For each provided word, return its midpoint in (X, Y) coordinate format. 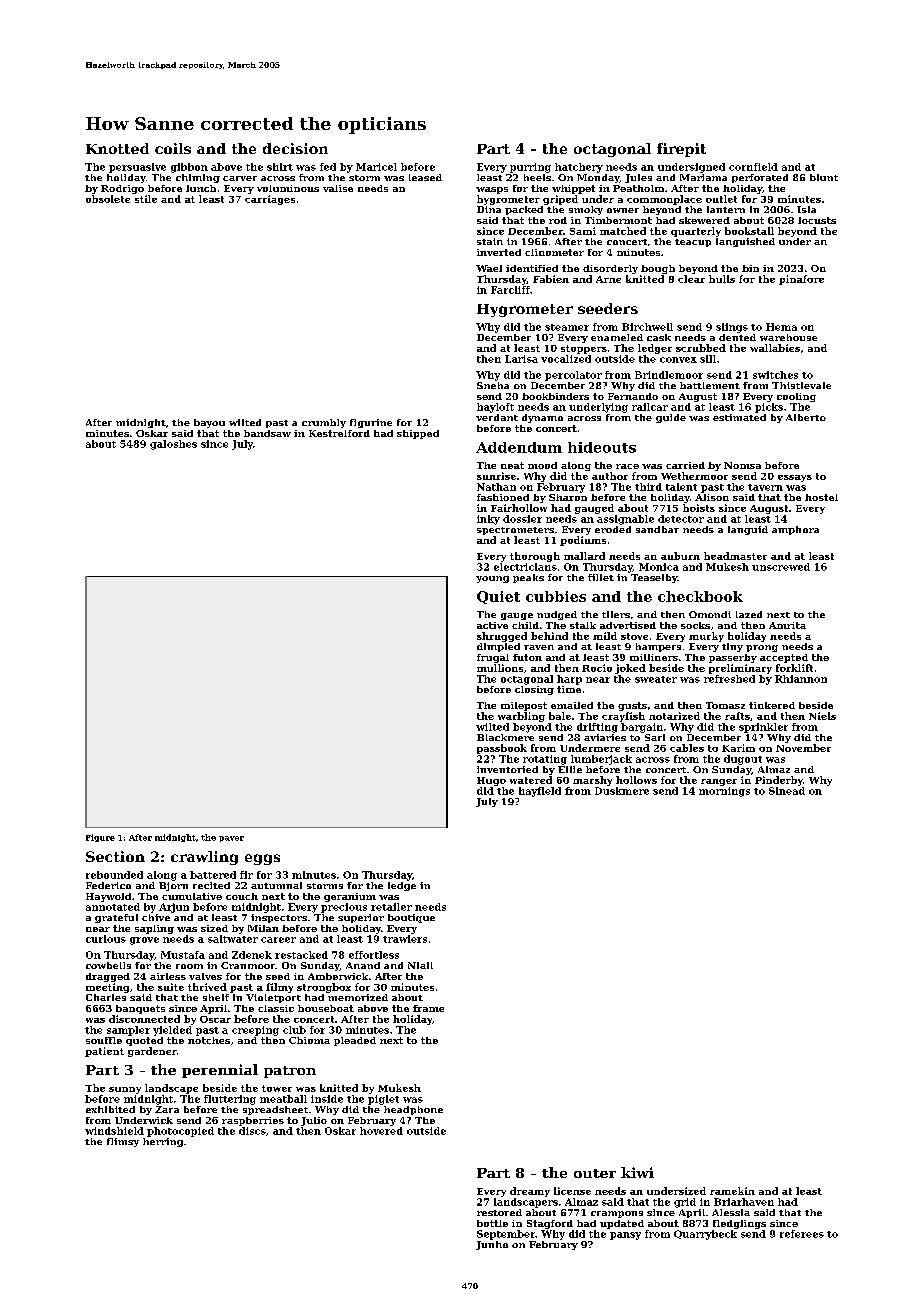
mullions (500, 668)
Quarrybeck (705, 1235)
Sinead (787, 791)
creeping (255, 1031)
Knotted (117, 148)
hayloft (495, 408)
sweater (656, 679)
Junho (492, 1245)
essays (795, 478)
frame (428, 1008)
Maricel (376, 167)
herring (163, 1142)
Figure (100, 838)
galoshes (173, 445)
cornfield (753, 167)
